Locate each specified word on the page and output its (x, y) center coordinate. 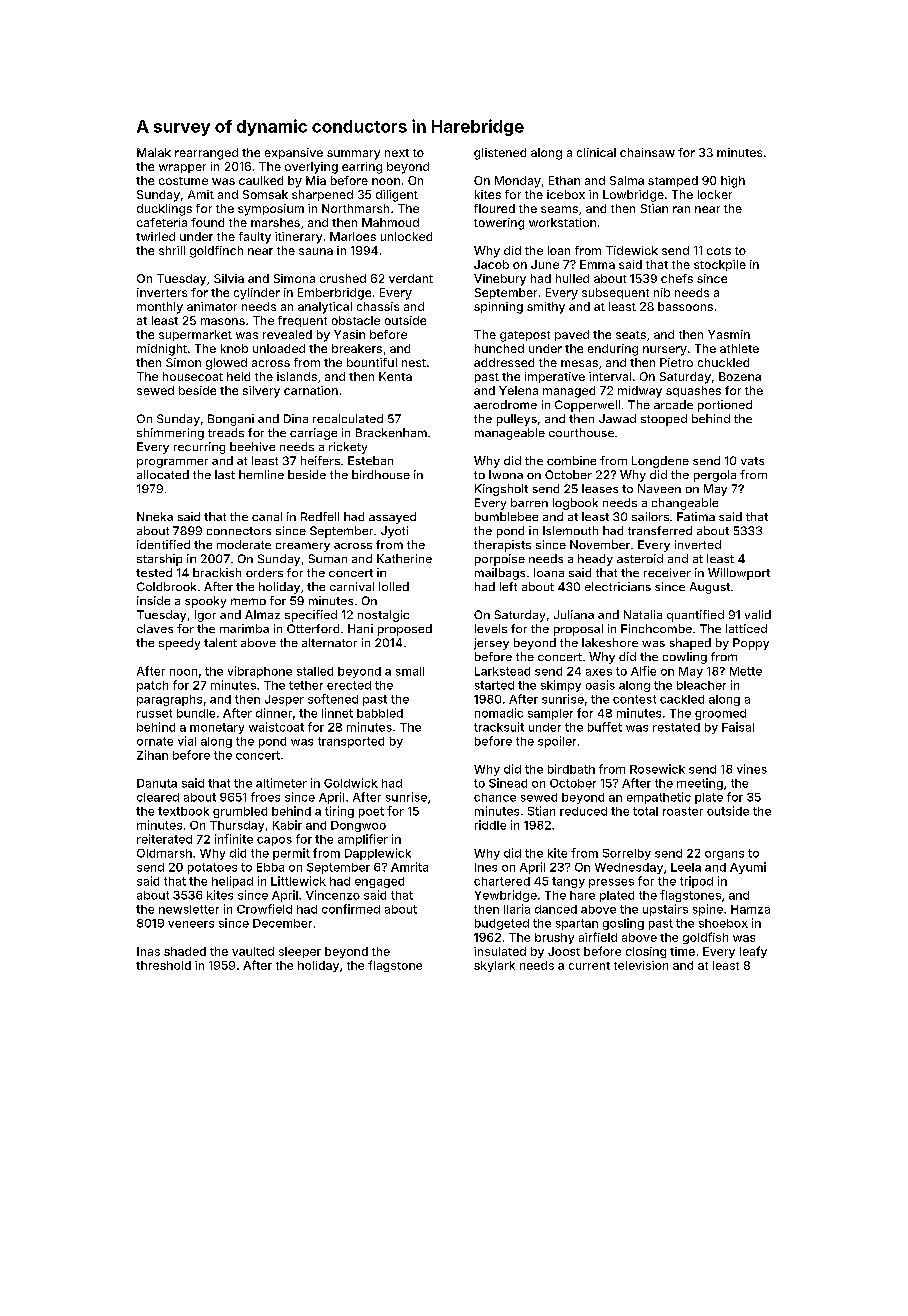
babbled (380, 713)
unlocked (406, 236)
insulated (500, 951)
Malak (154, 152)
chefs (677, 278)
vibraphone (260, 672)
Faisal (738, 727)
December (282, 923)
